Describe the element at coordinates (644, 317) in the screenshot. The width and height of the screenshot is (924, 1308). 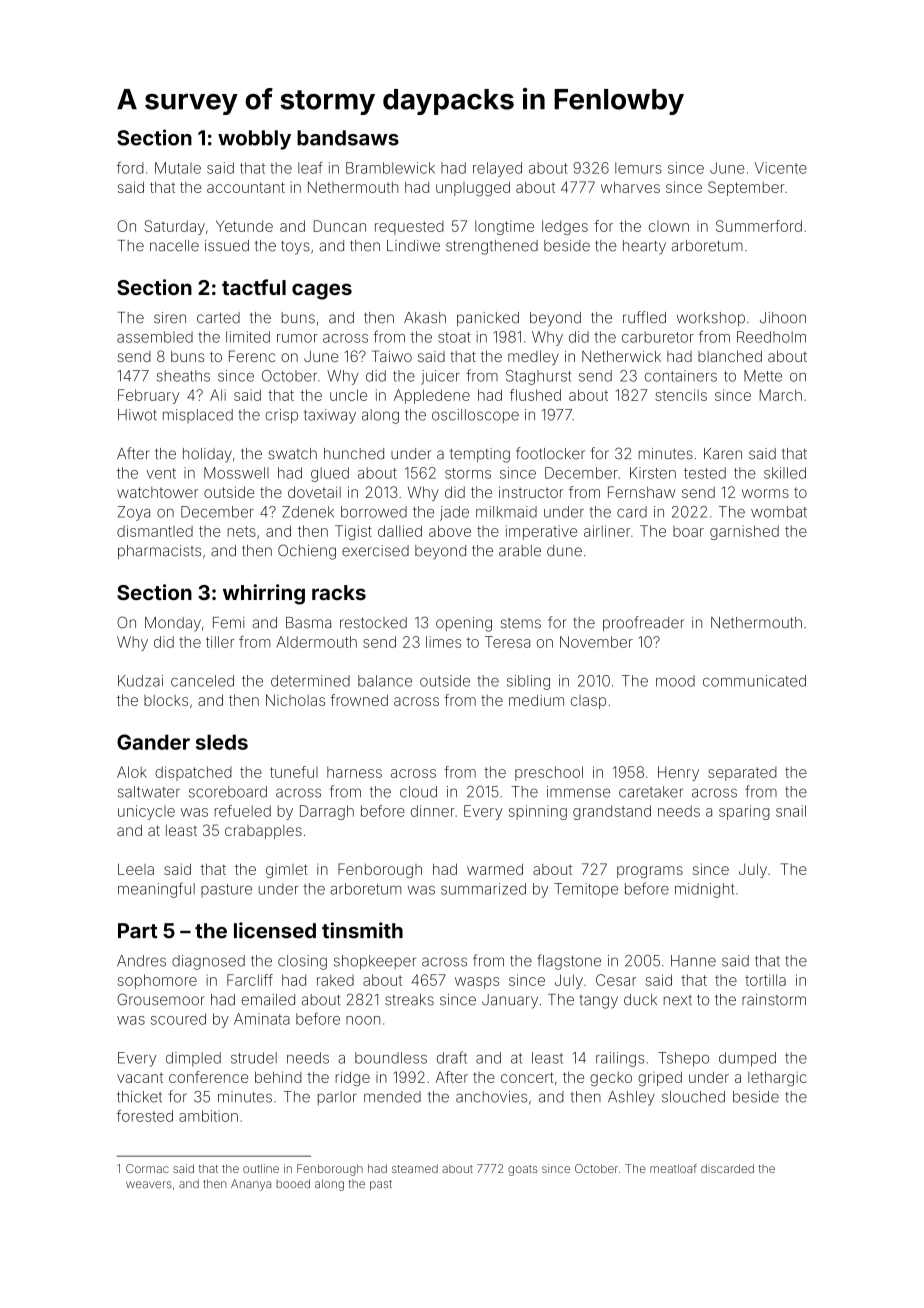
I see `ruffled` at that location.
